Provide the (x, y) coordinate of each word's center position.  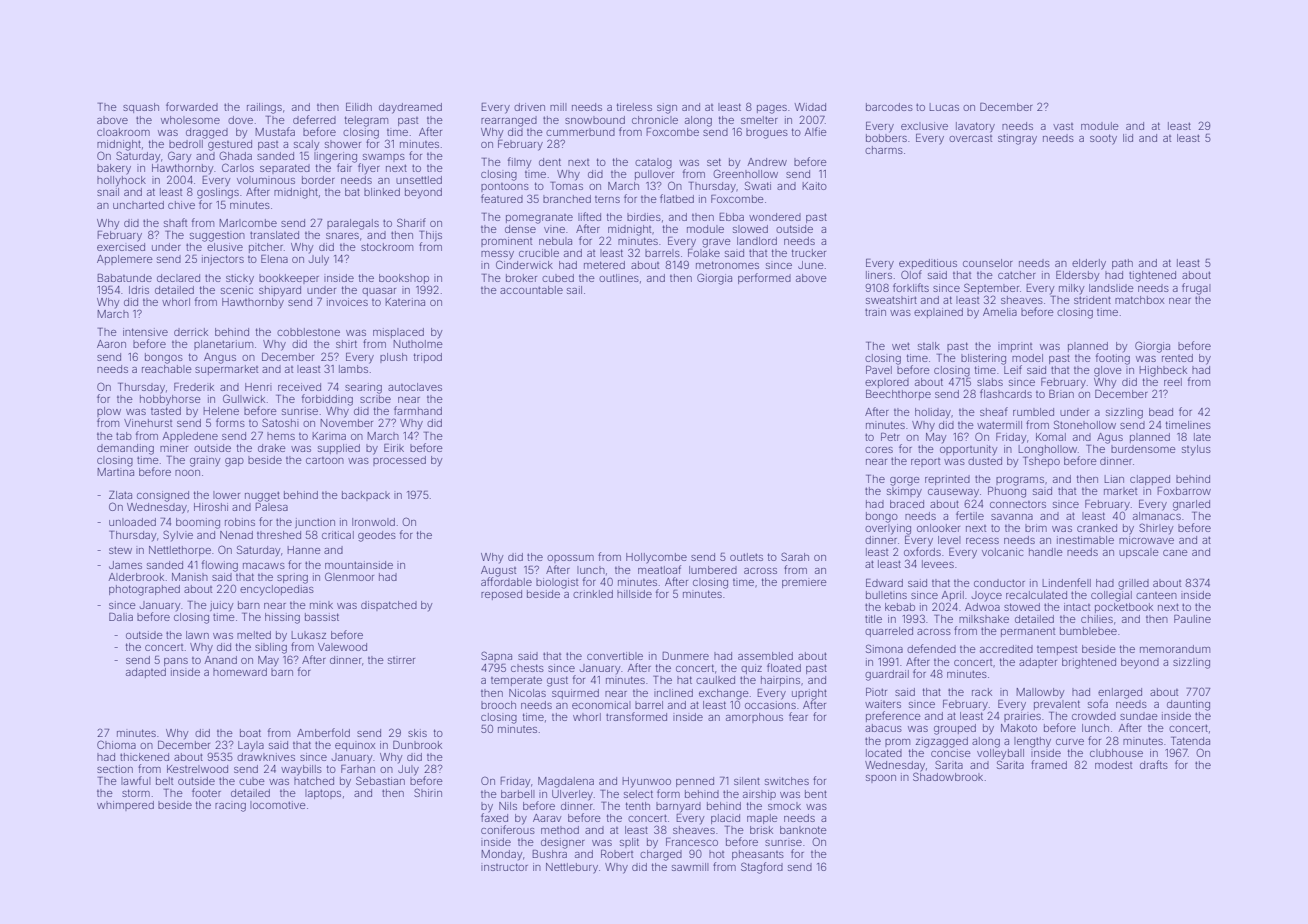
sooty (1103, 139)
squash (141, 108)
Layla (251, 746)
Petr (890, 437)
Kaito (815, 186)
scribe (375, 399)
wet (901, 346)
